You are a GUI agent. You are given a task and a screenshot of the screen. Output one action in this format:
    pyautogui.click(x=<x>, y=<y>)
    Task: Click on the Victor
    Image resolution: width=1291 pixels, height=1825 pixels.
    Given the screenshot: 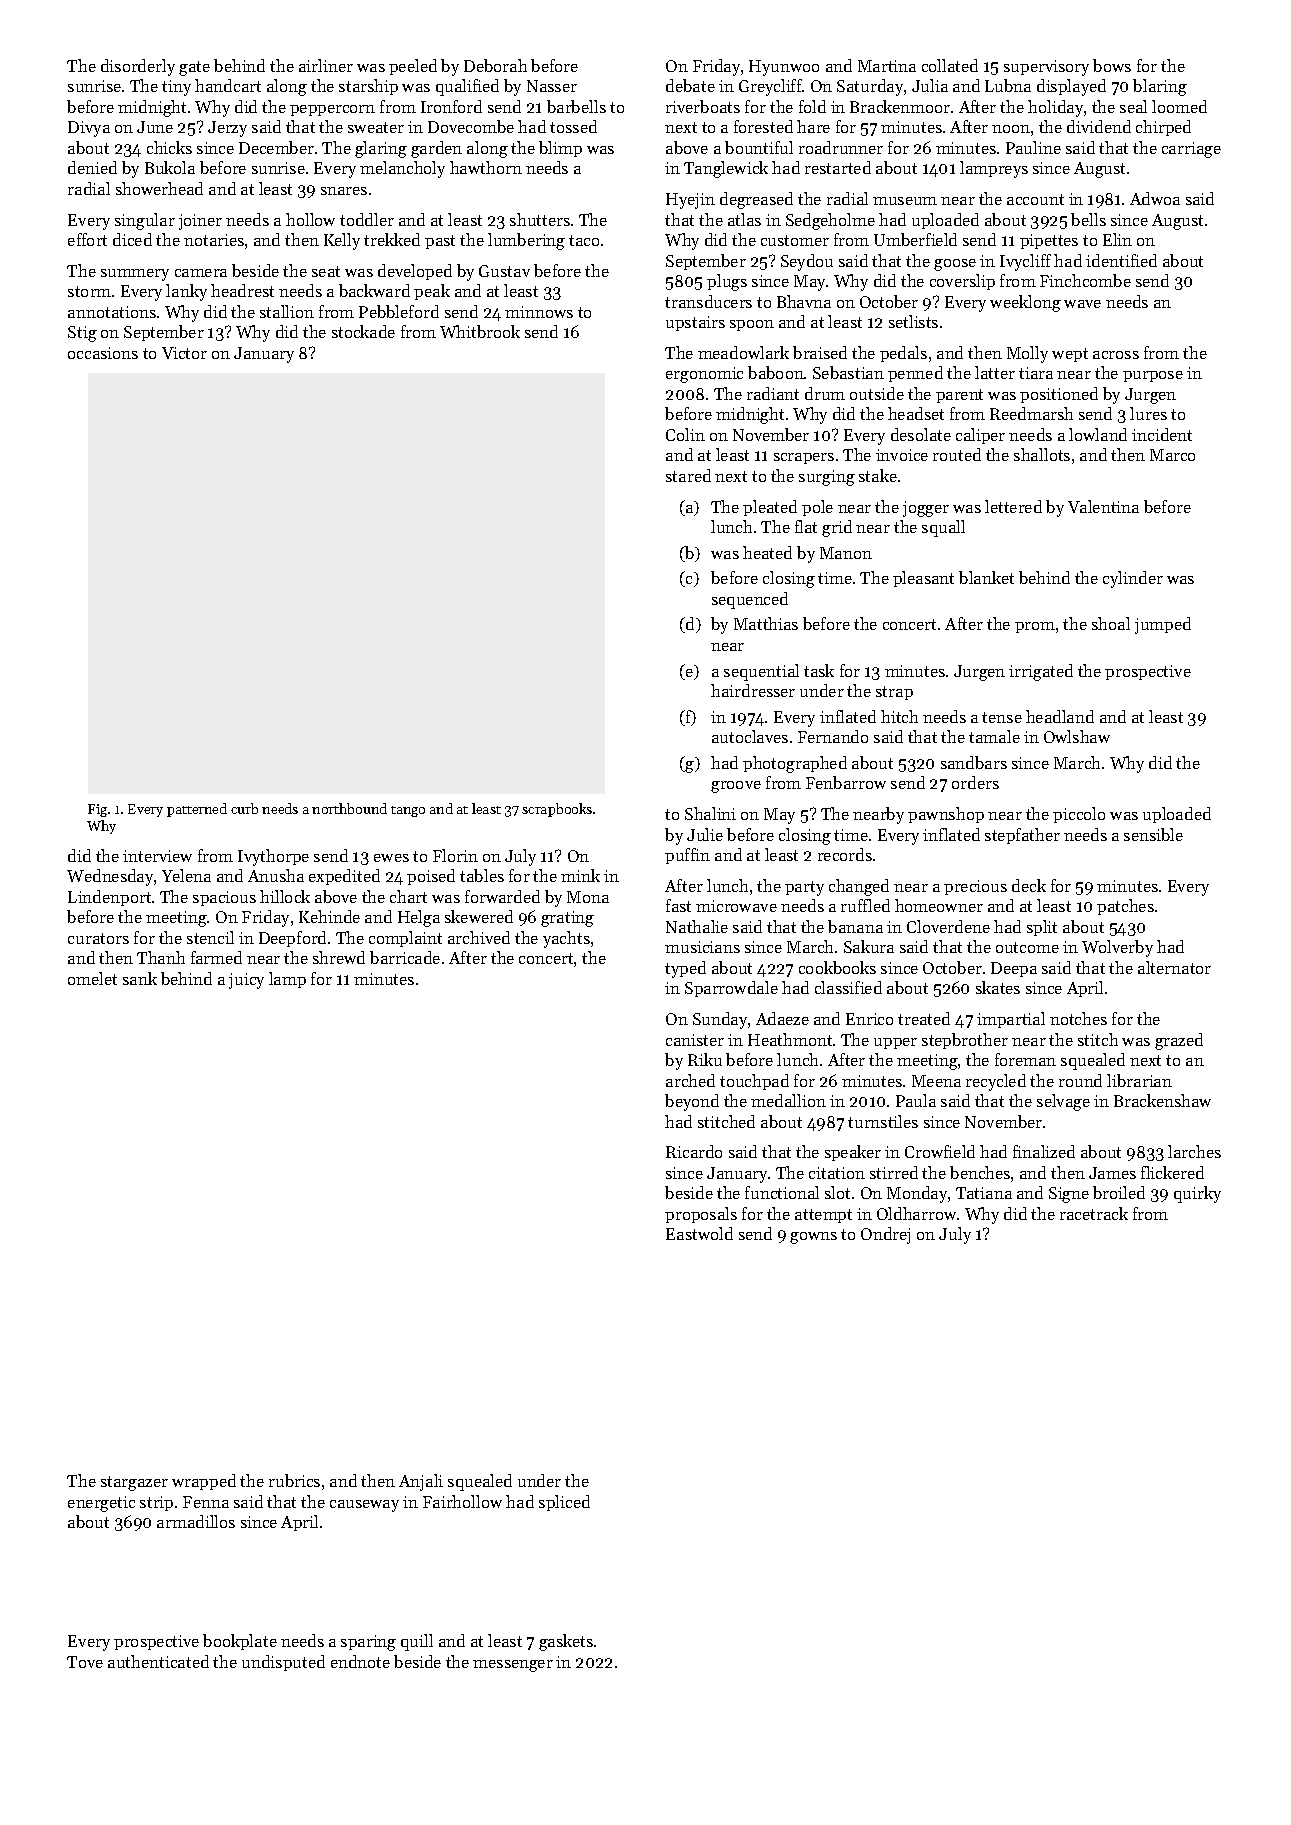 What is the action you would take?
    pyautogui.click(x=184, y=353)
